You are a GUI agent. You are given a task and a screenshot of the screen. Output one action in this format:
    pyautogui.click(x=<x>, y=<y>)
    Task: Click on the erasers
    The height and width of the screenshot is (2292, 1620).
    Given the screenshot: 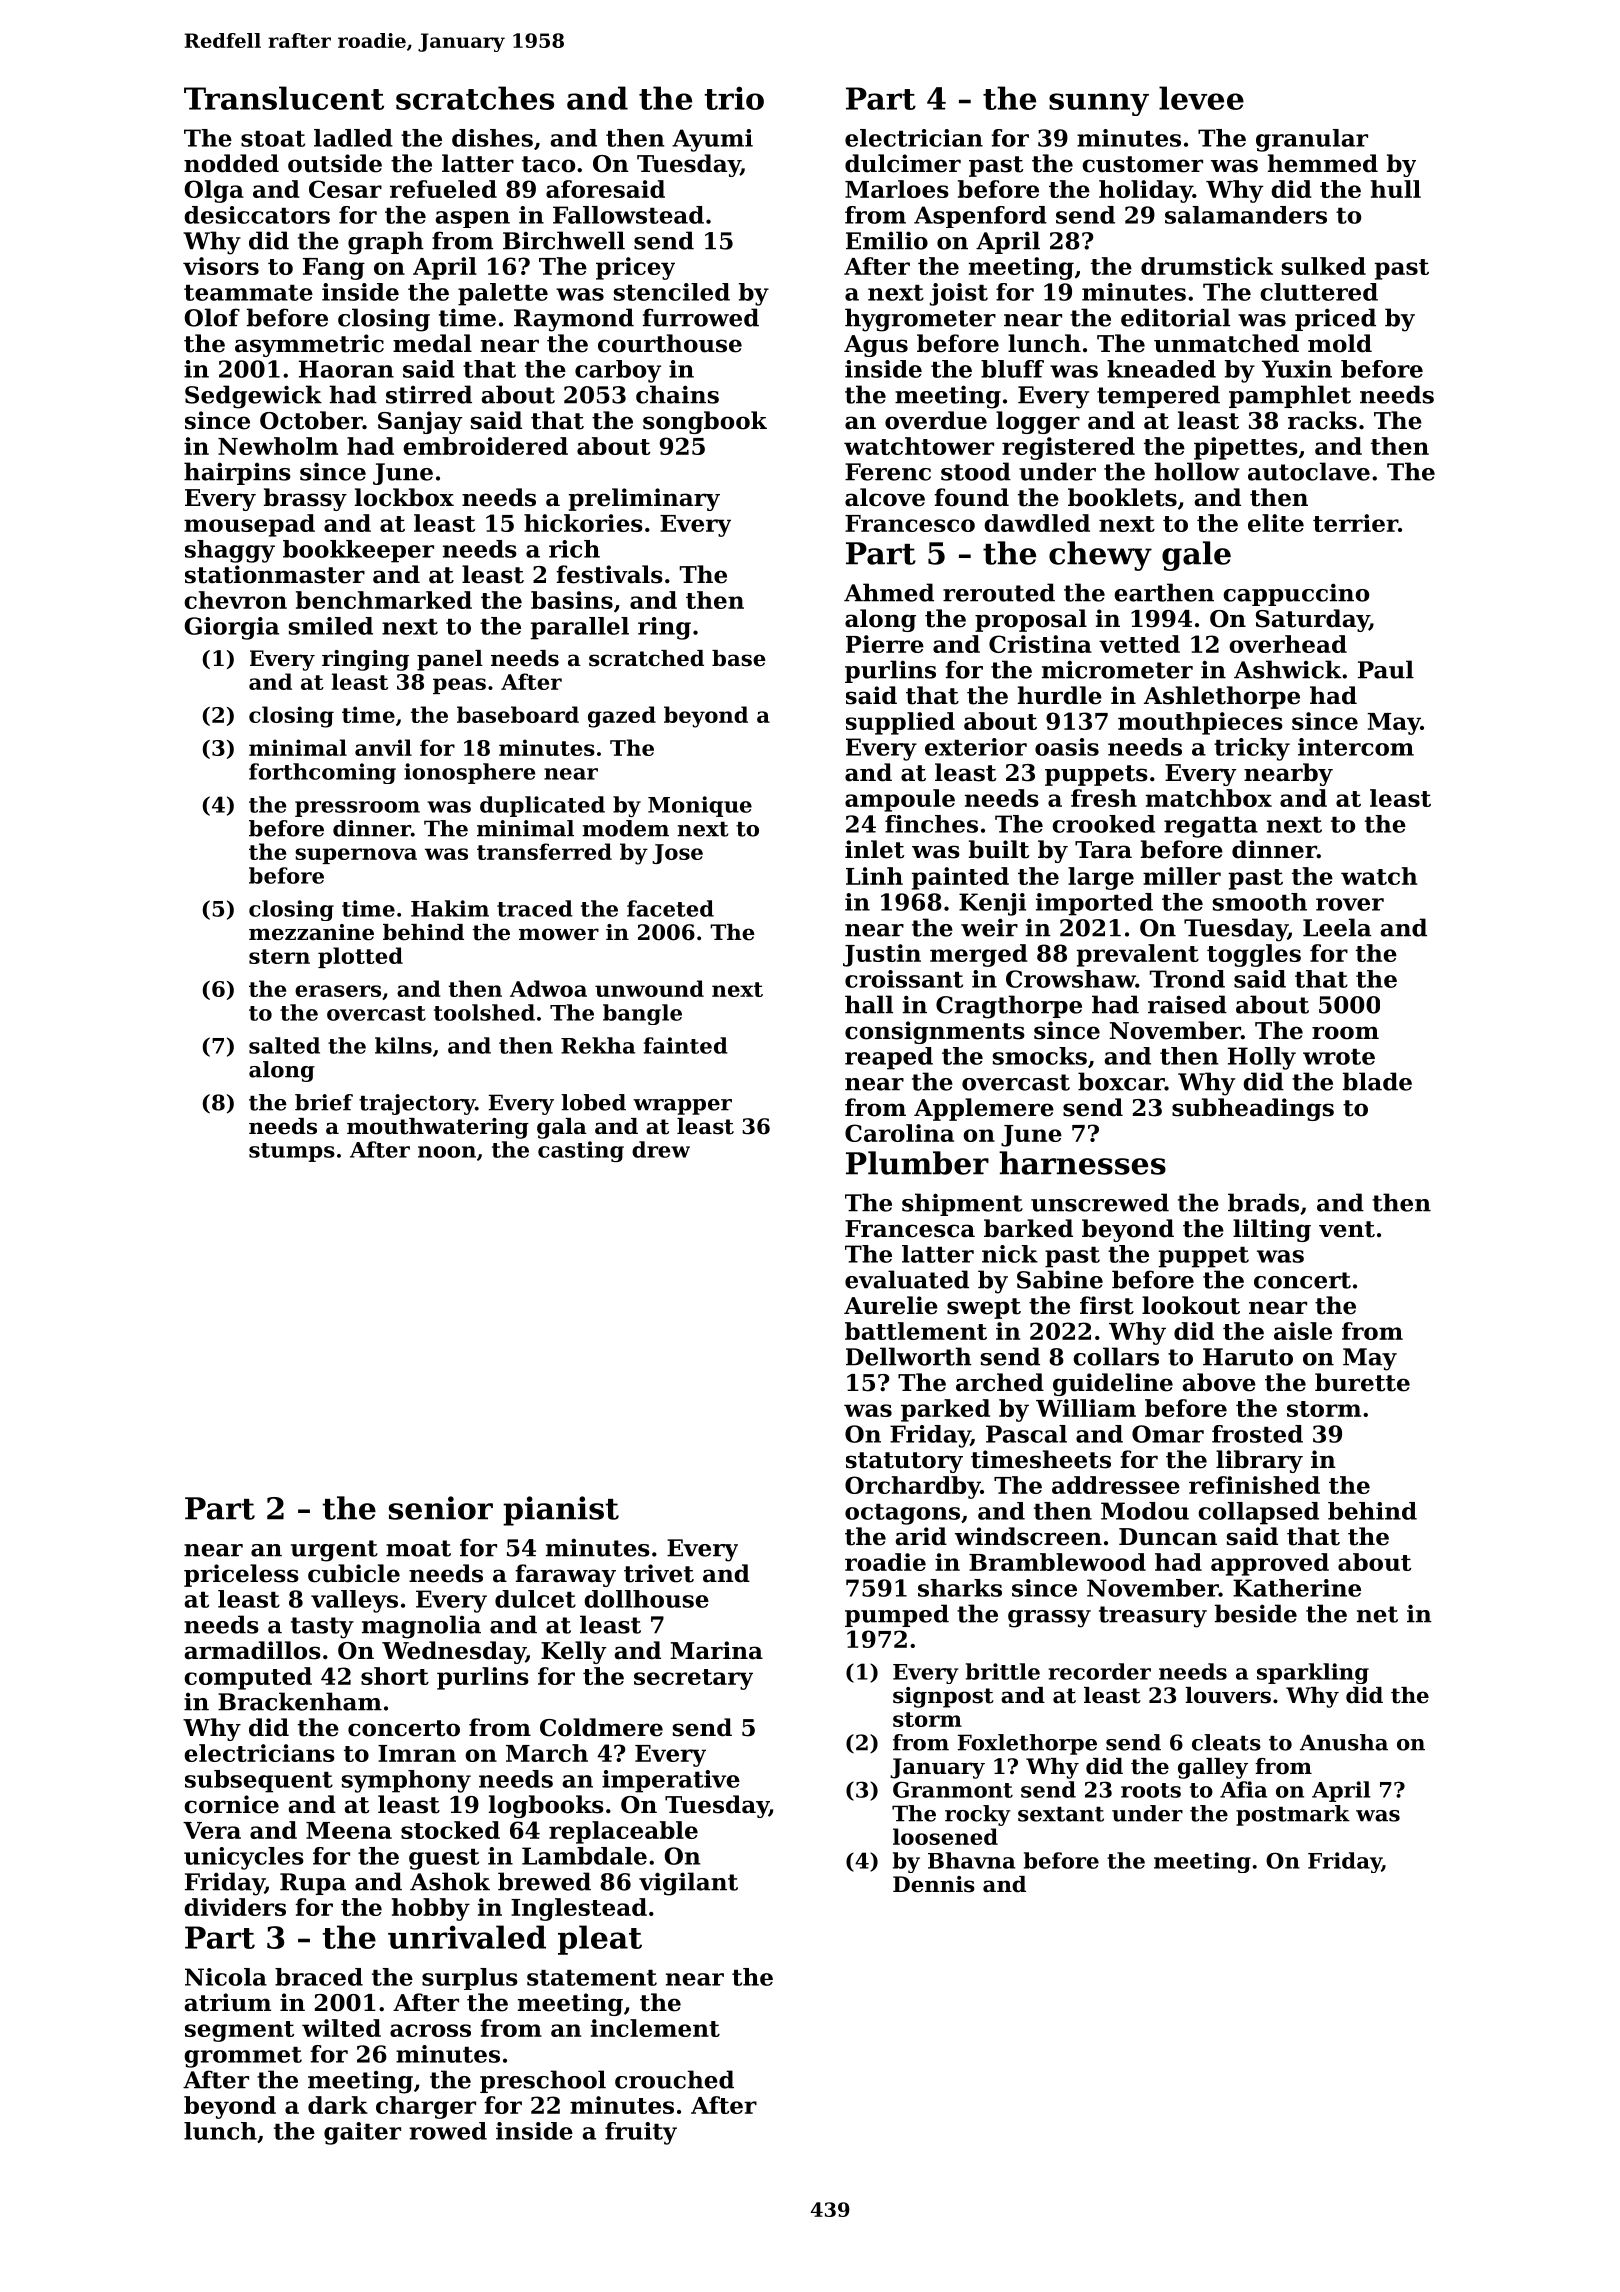 What is the action you would take?
    pyautogui.click(x=338, y=991)
